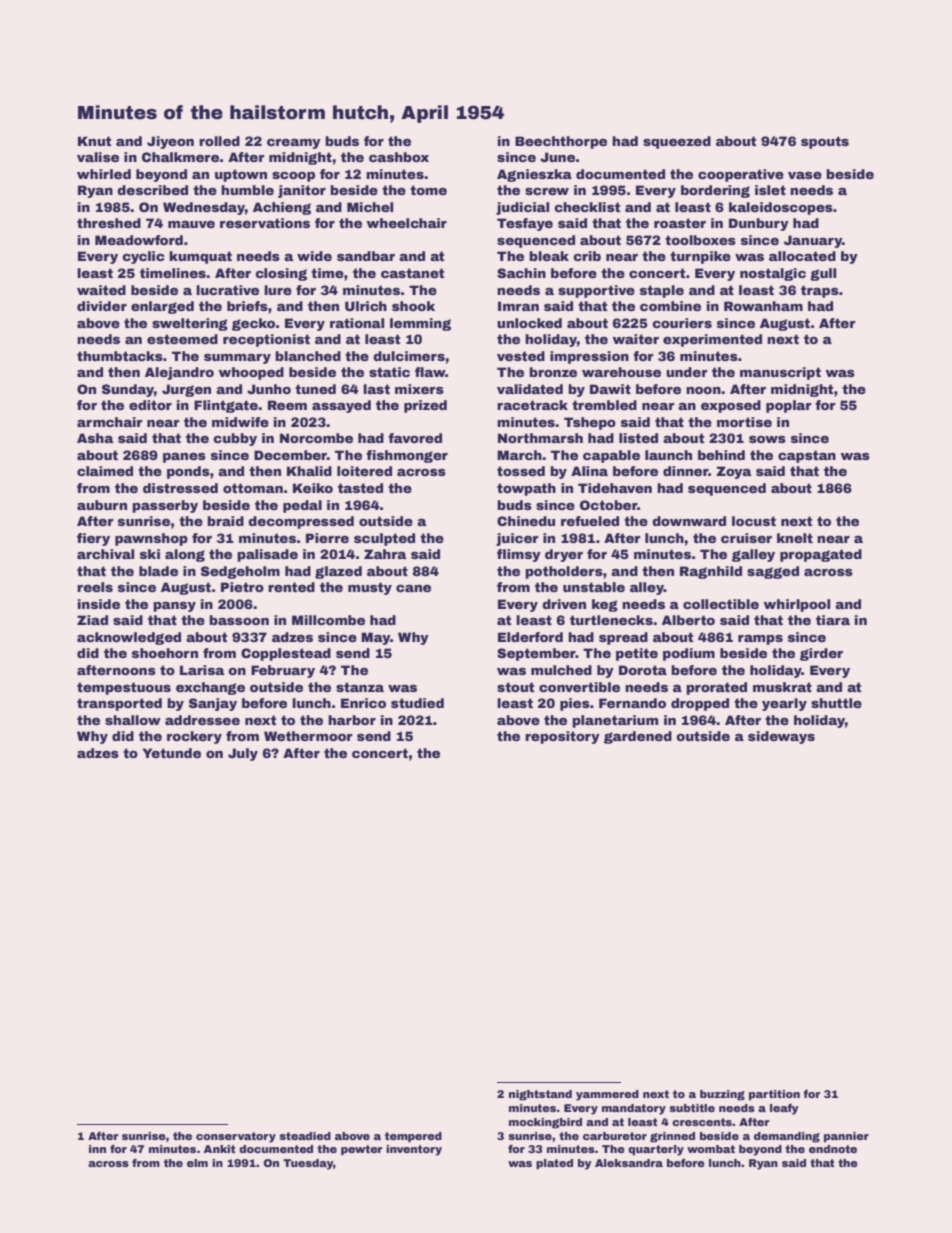 This screenshot has width=952, height=1233. I want to click on palisade, so click(267, 555).
